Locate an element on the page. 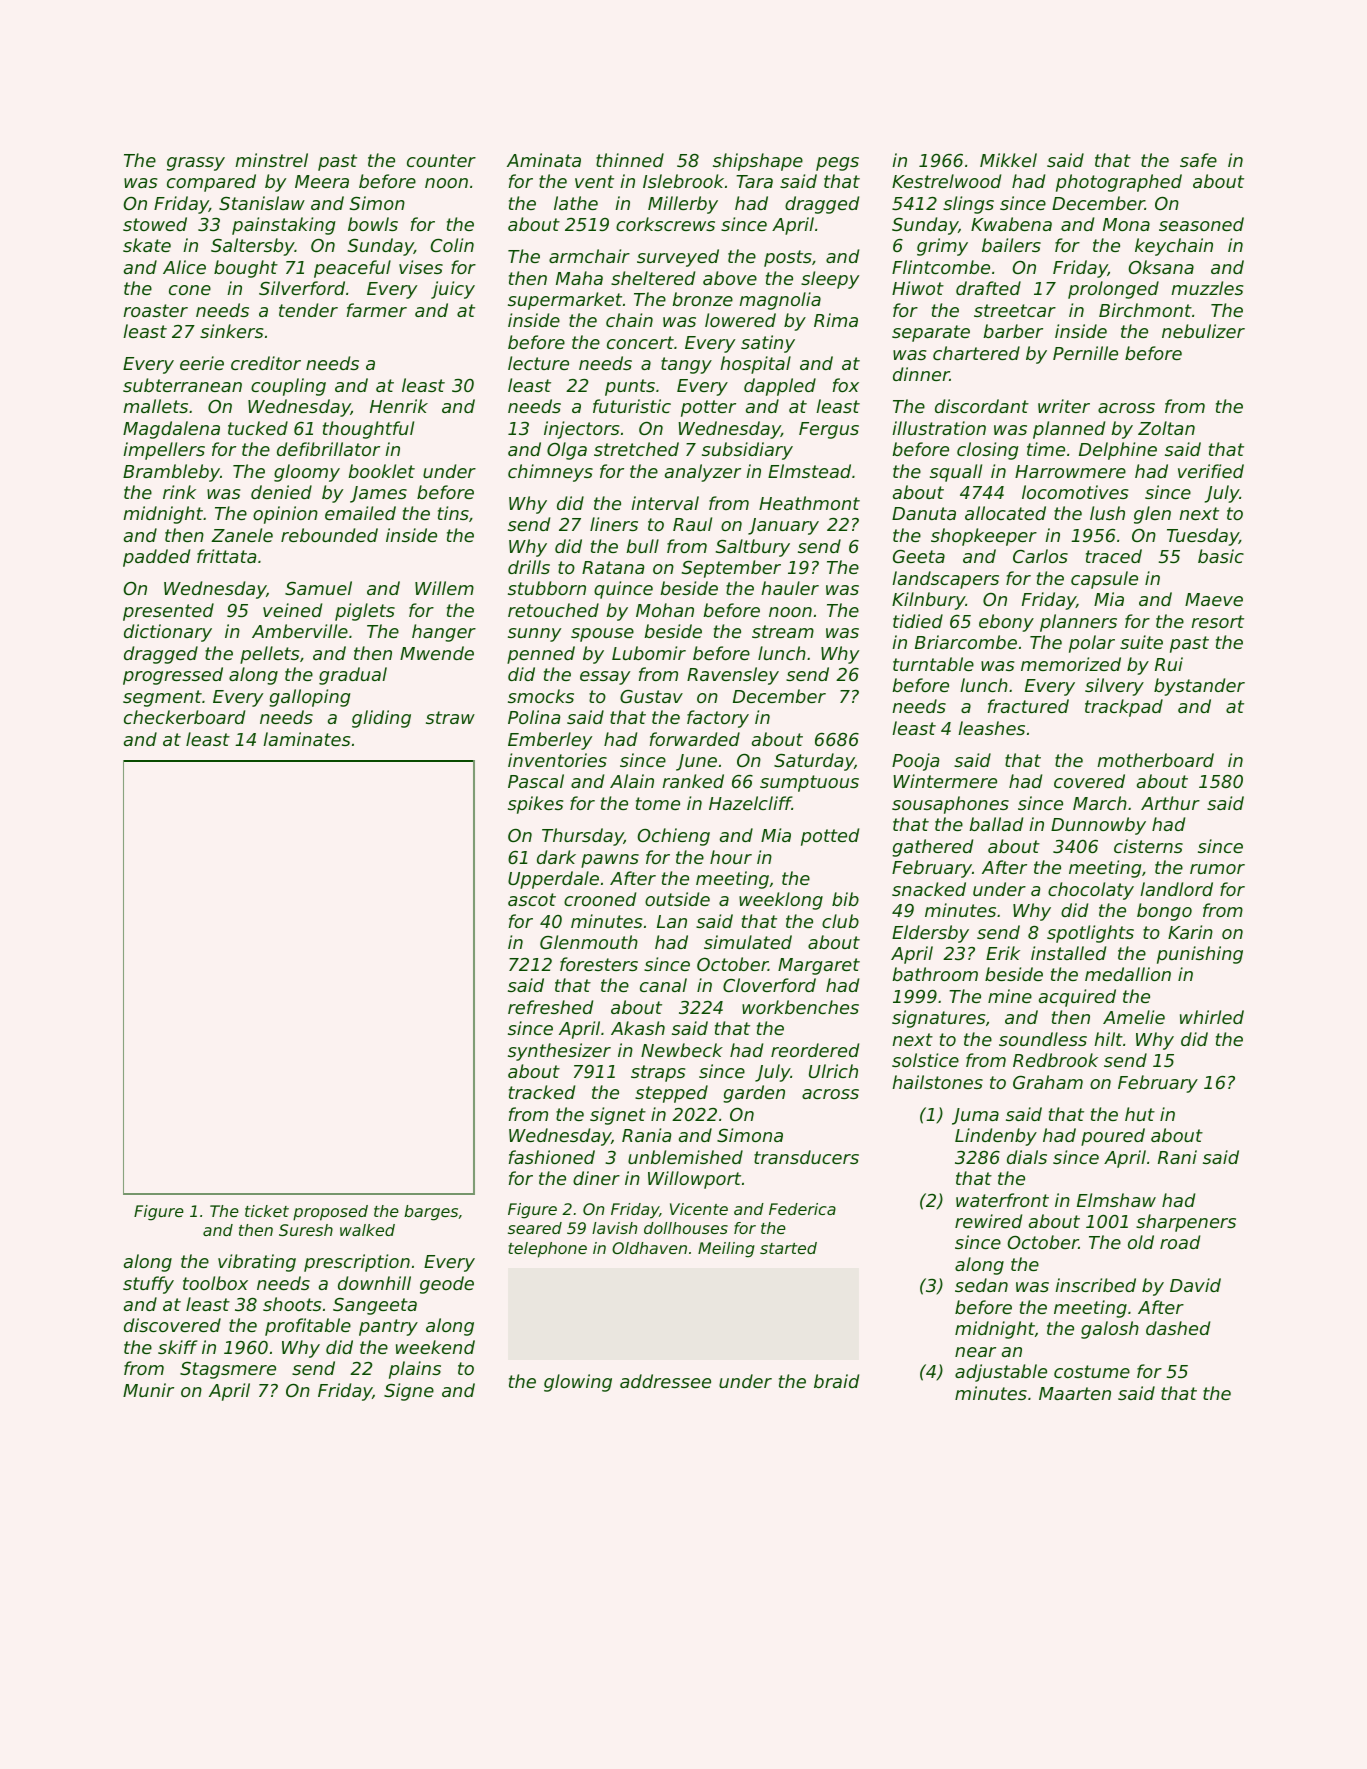 This image has height=1769, width=1367. Ochieng is located at coordinates (674, 837).
